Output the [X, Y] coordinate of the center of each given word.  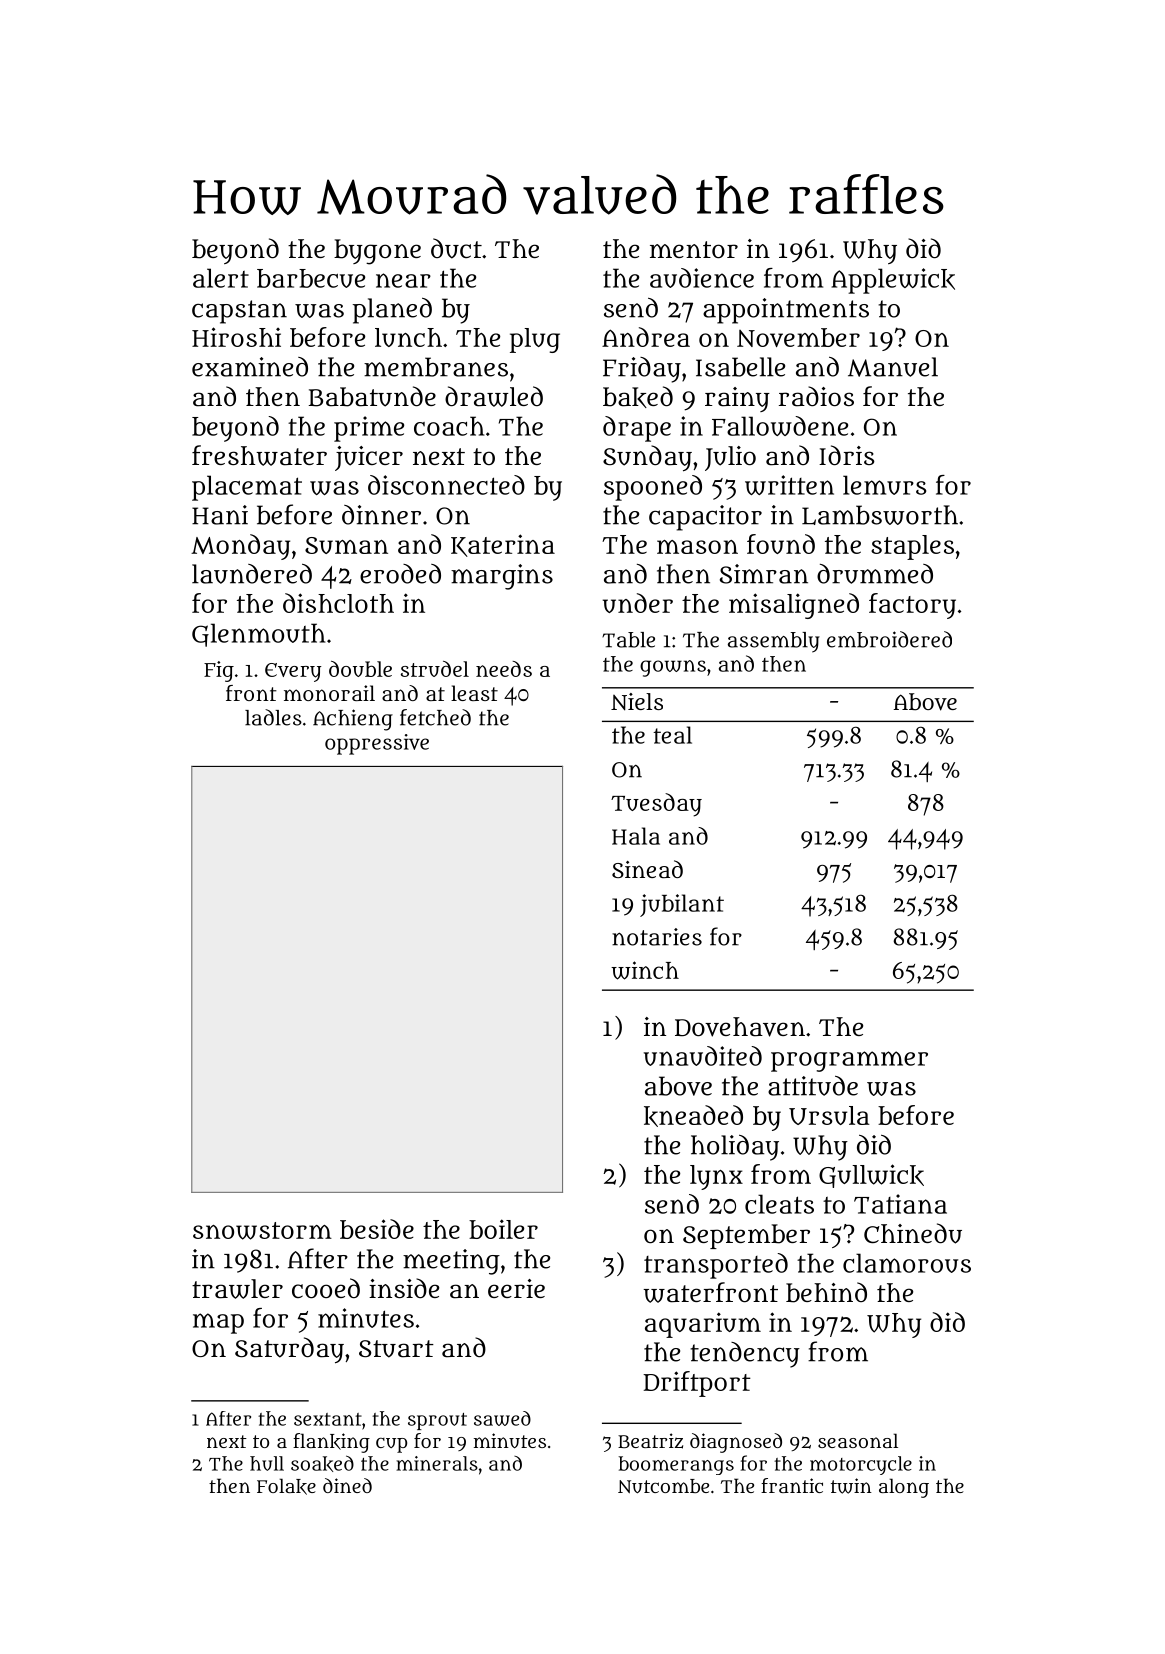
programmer [849, 1061]
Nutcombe [663, 1486]
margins [502, 577]
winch [645, 970]
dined [347, 1485]
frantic [792, 1485]
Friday [642, 370]
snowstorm [262, 1231]
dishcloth [338, 603]
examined [250, 367]
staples [912, 547]
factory [912, 606]
